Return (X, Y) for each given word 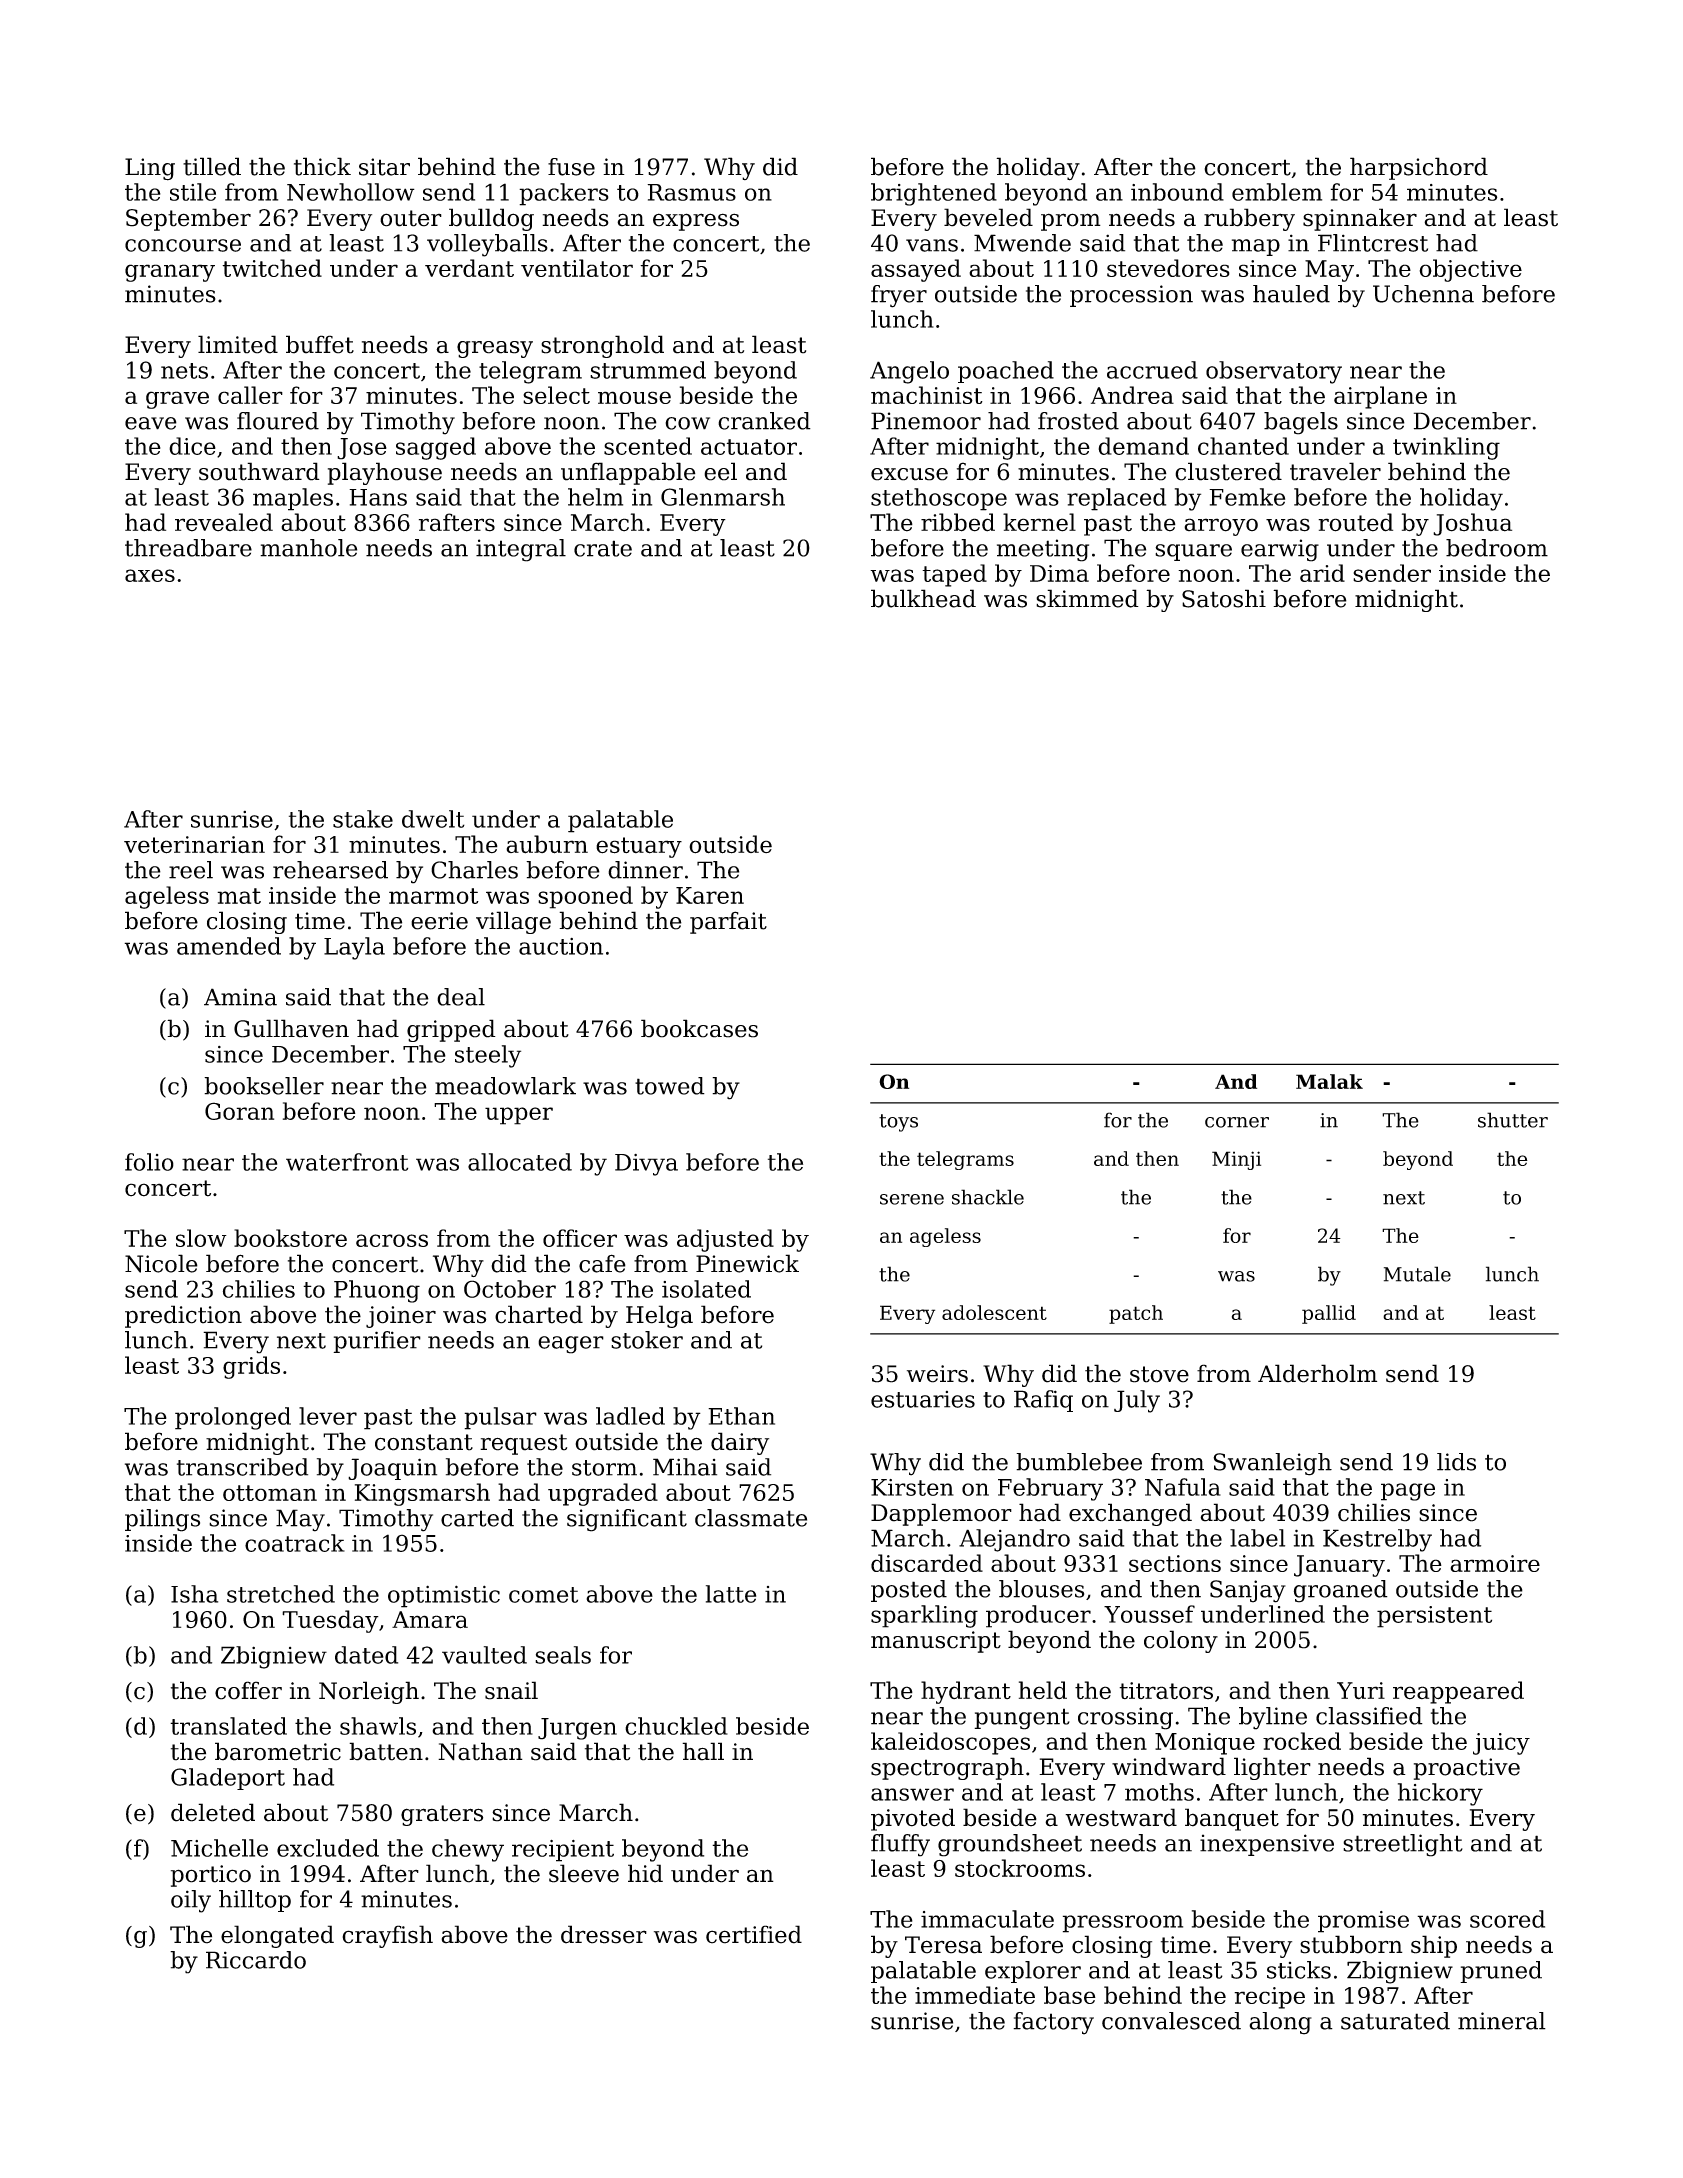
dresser (604, 1934)
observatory (1274, 372)
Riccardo (256, 1960)
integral (521, 550)
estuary (639, 847)
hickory (1440, 1794)
